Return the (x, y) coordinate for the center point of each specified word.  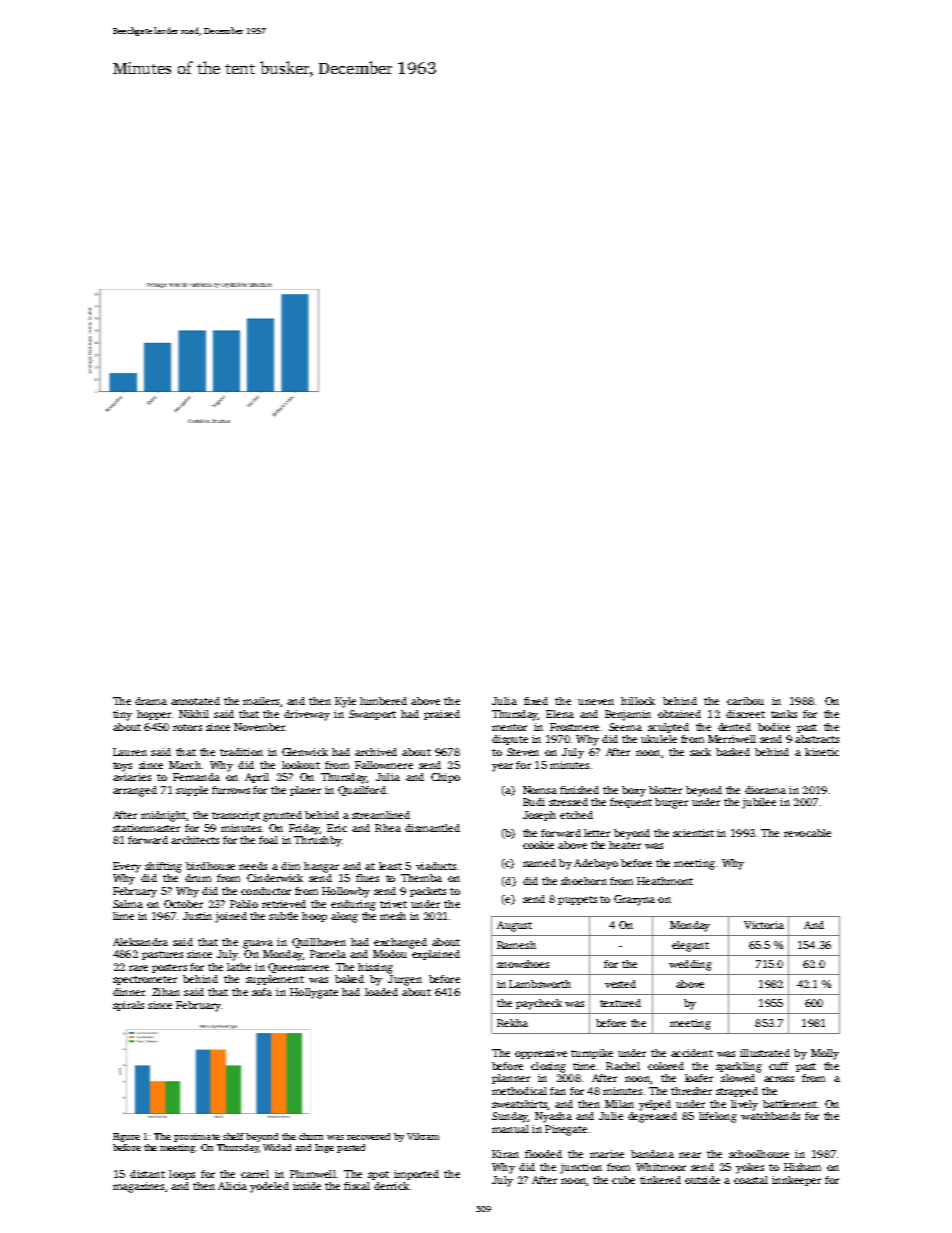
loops (182, 1175)
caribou (745, 701)
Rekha (512, 1023)
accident (692, 1053)
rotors (187, 727)
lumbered (383, 701)
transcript (236, 816)
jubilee (759, 803)
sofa (262, 992)
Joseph (539, 816)
